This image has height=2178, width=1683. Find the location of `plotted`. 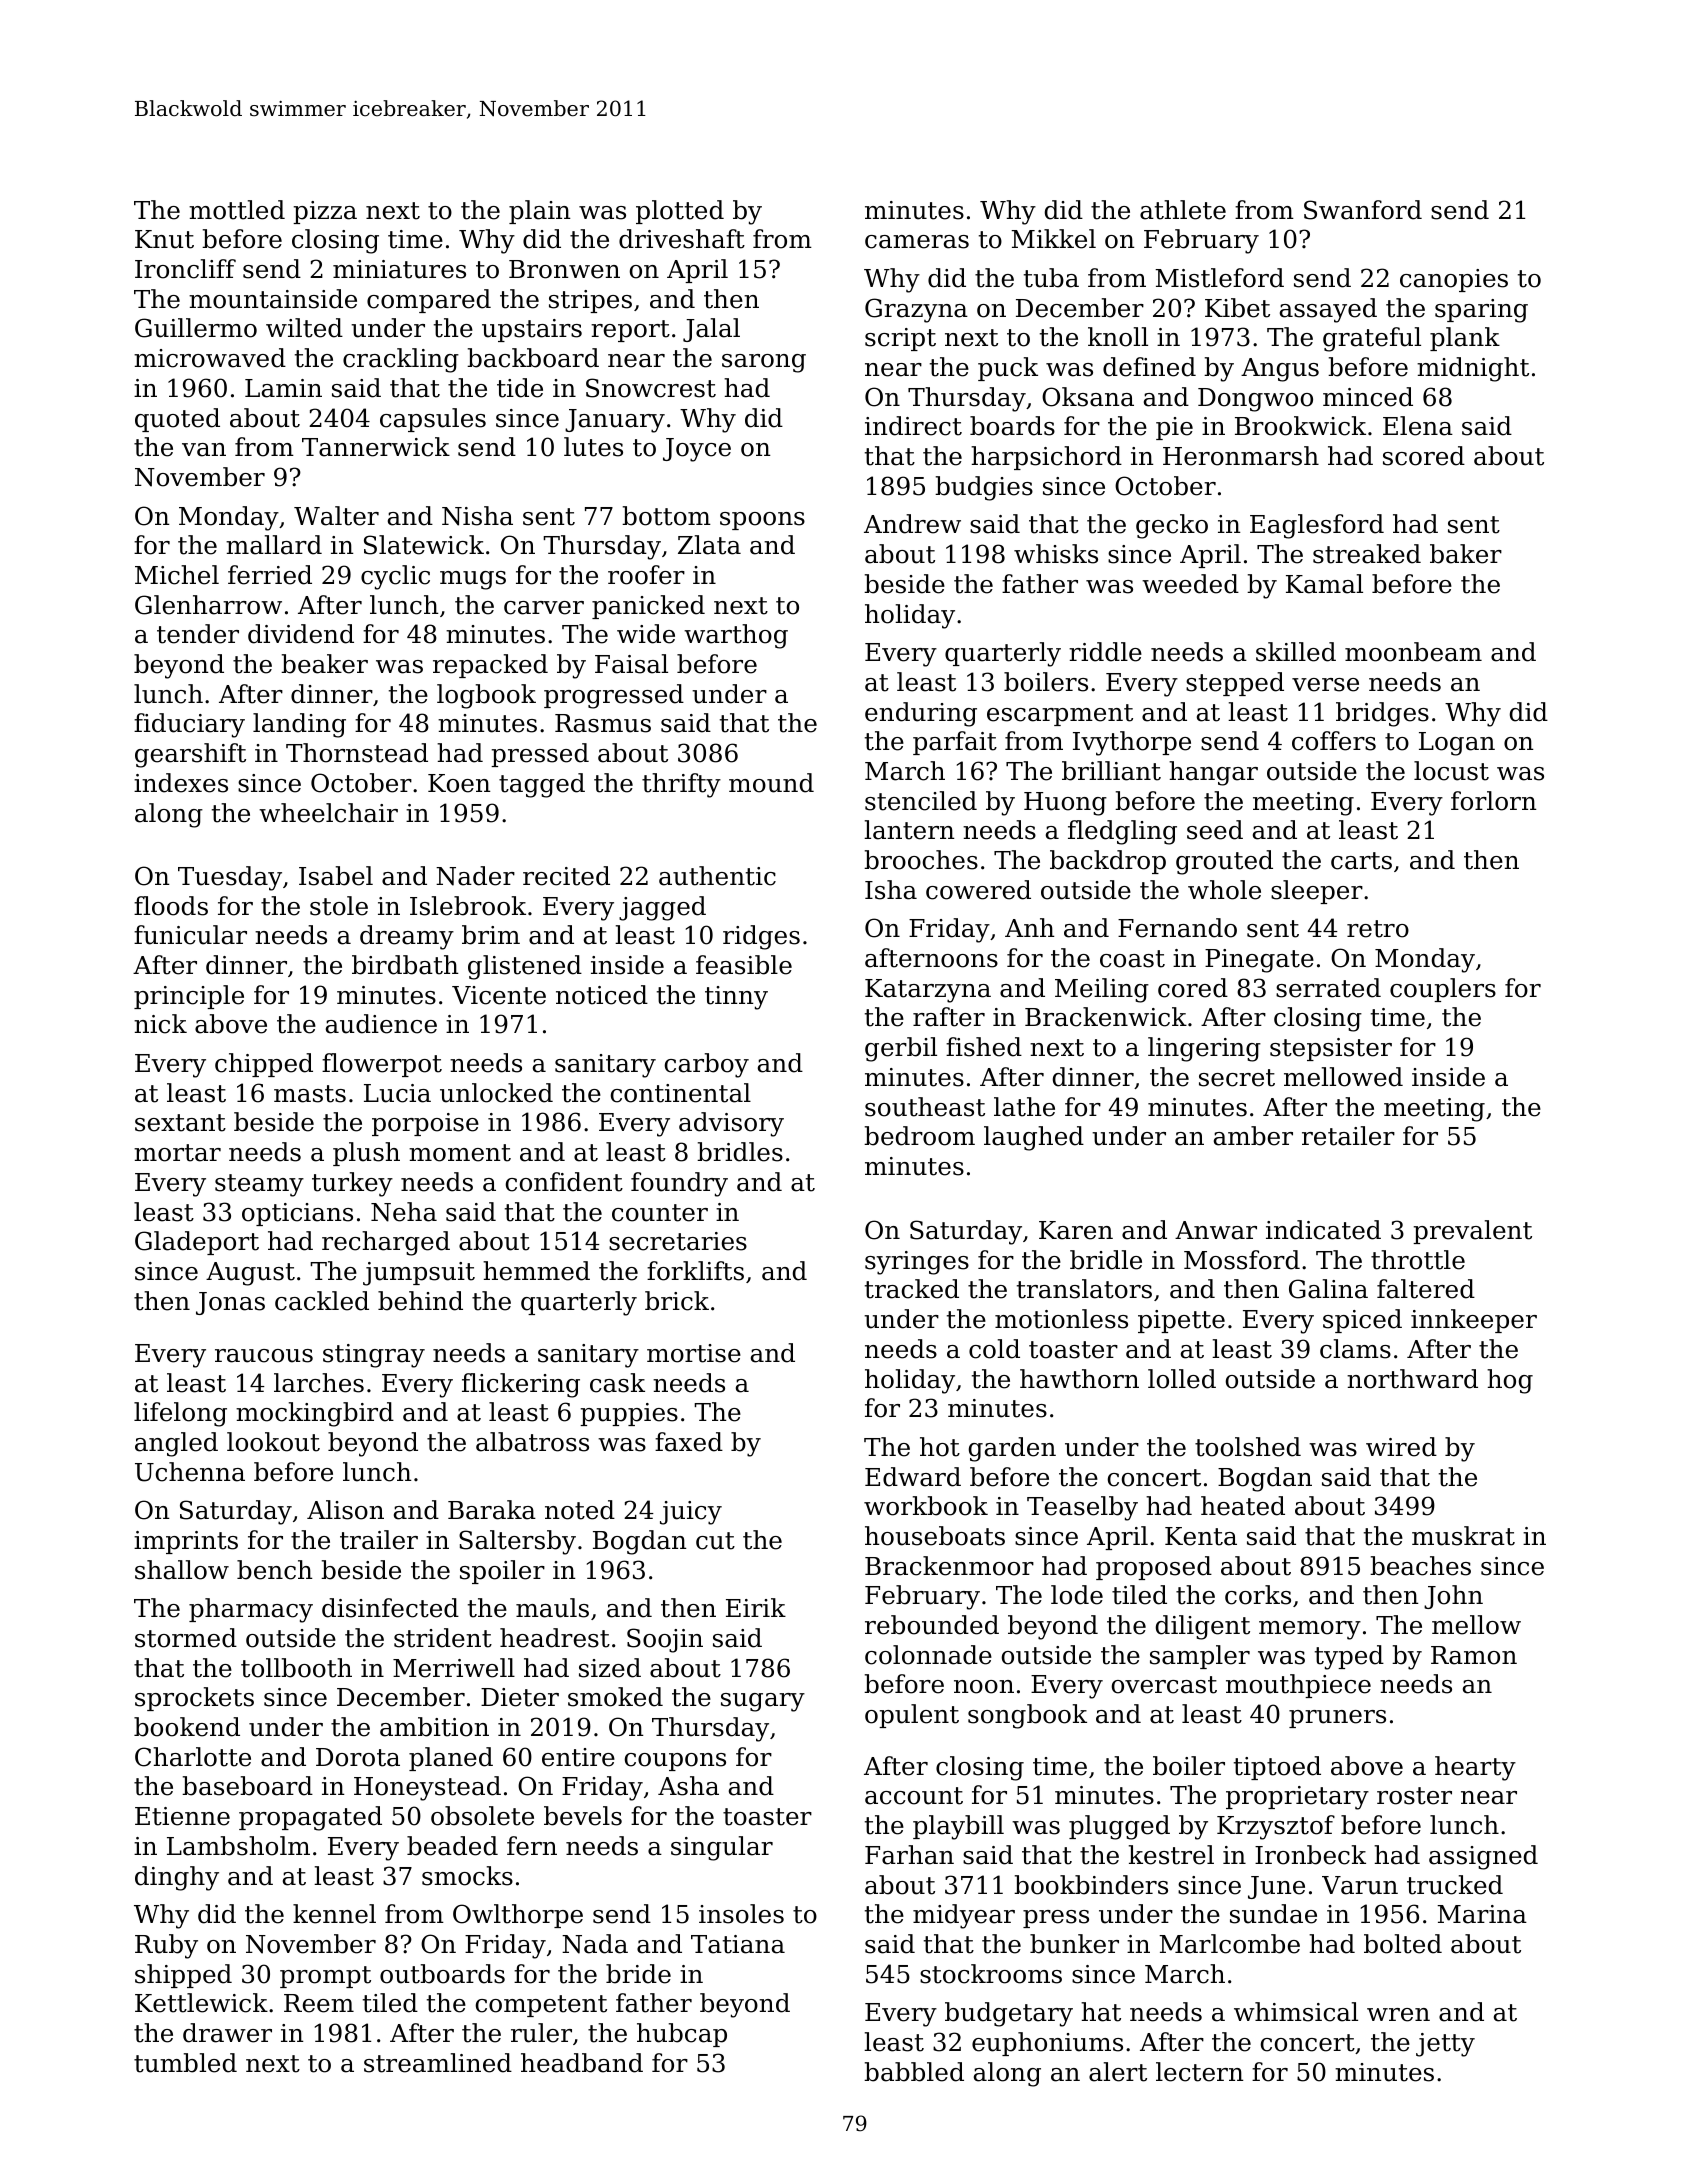

plotted is located at coordinates (680, 212).
